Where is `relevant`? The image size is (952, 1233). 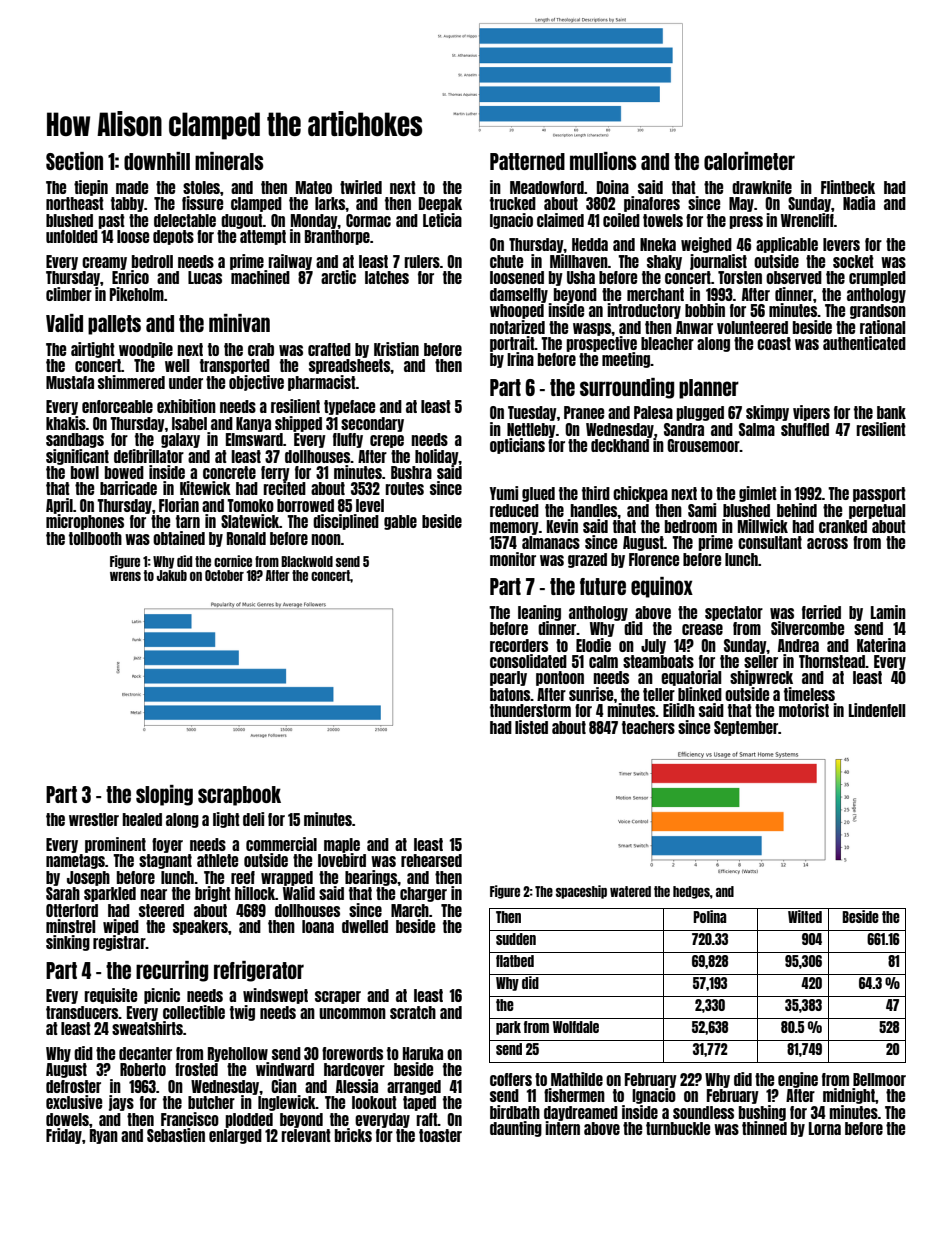 relevant is located at coordinates (306, 1135).
